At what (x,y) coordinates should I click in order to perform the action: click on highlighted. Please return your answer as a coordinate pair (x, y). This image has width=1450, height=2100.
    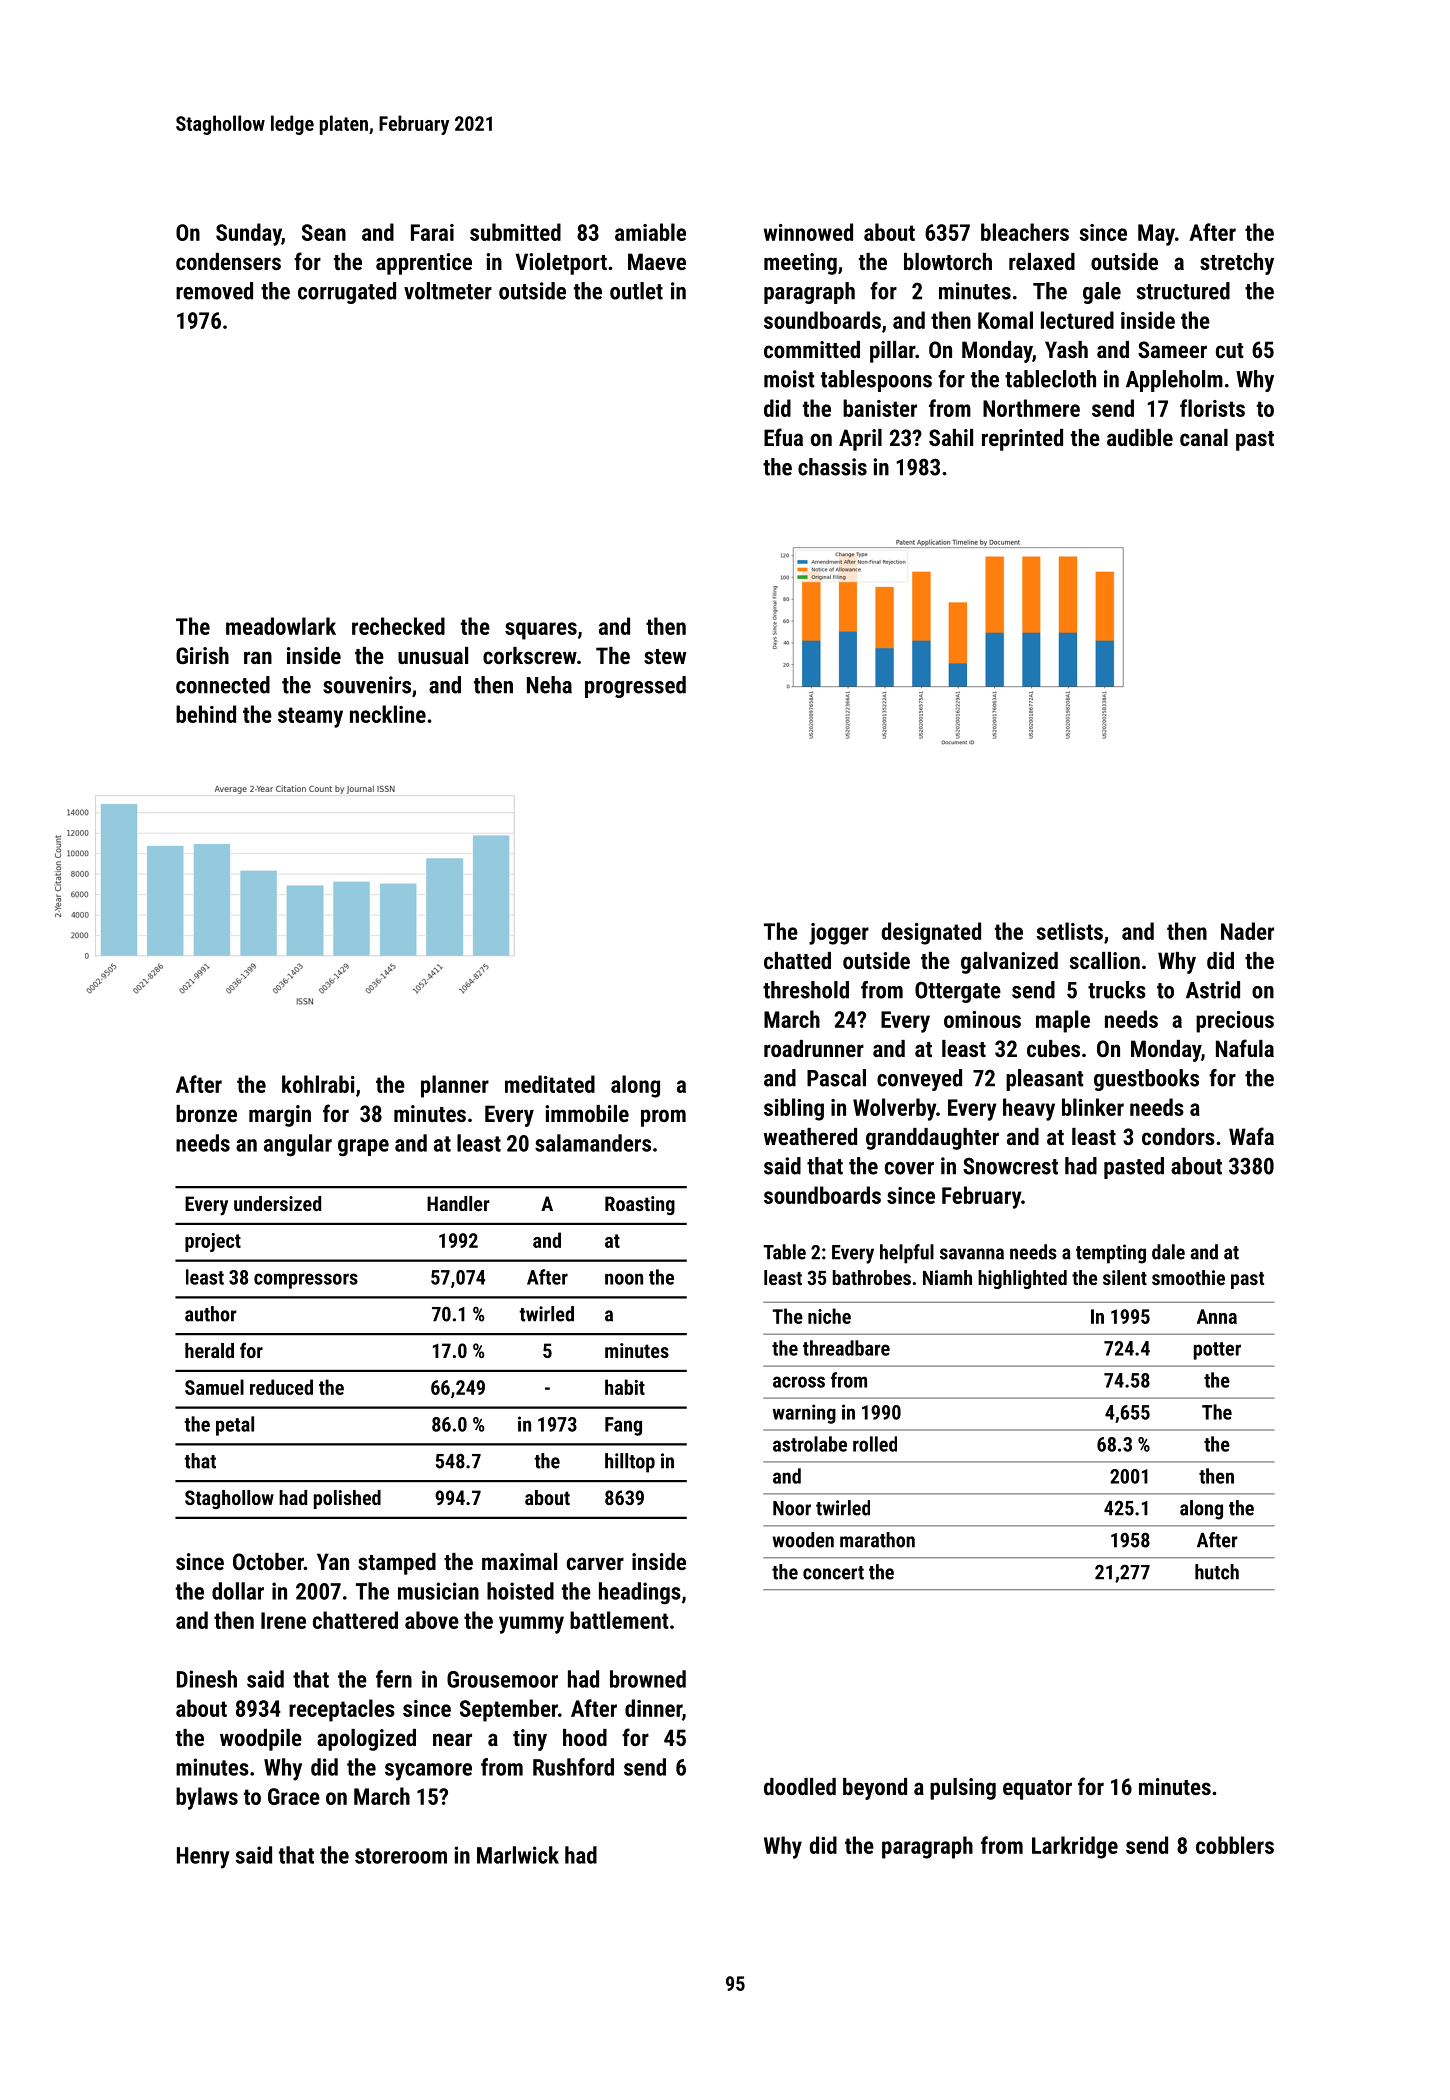
    Looking at the image, I should click on (1022, 1279).
